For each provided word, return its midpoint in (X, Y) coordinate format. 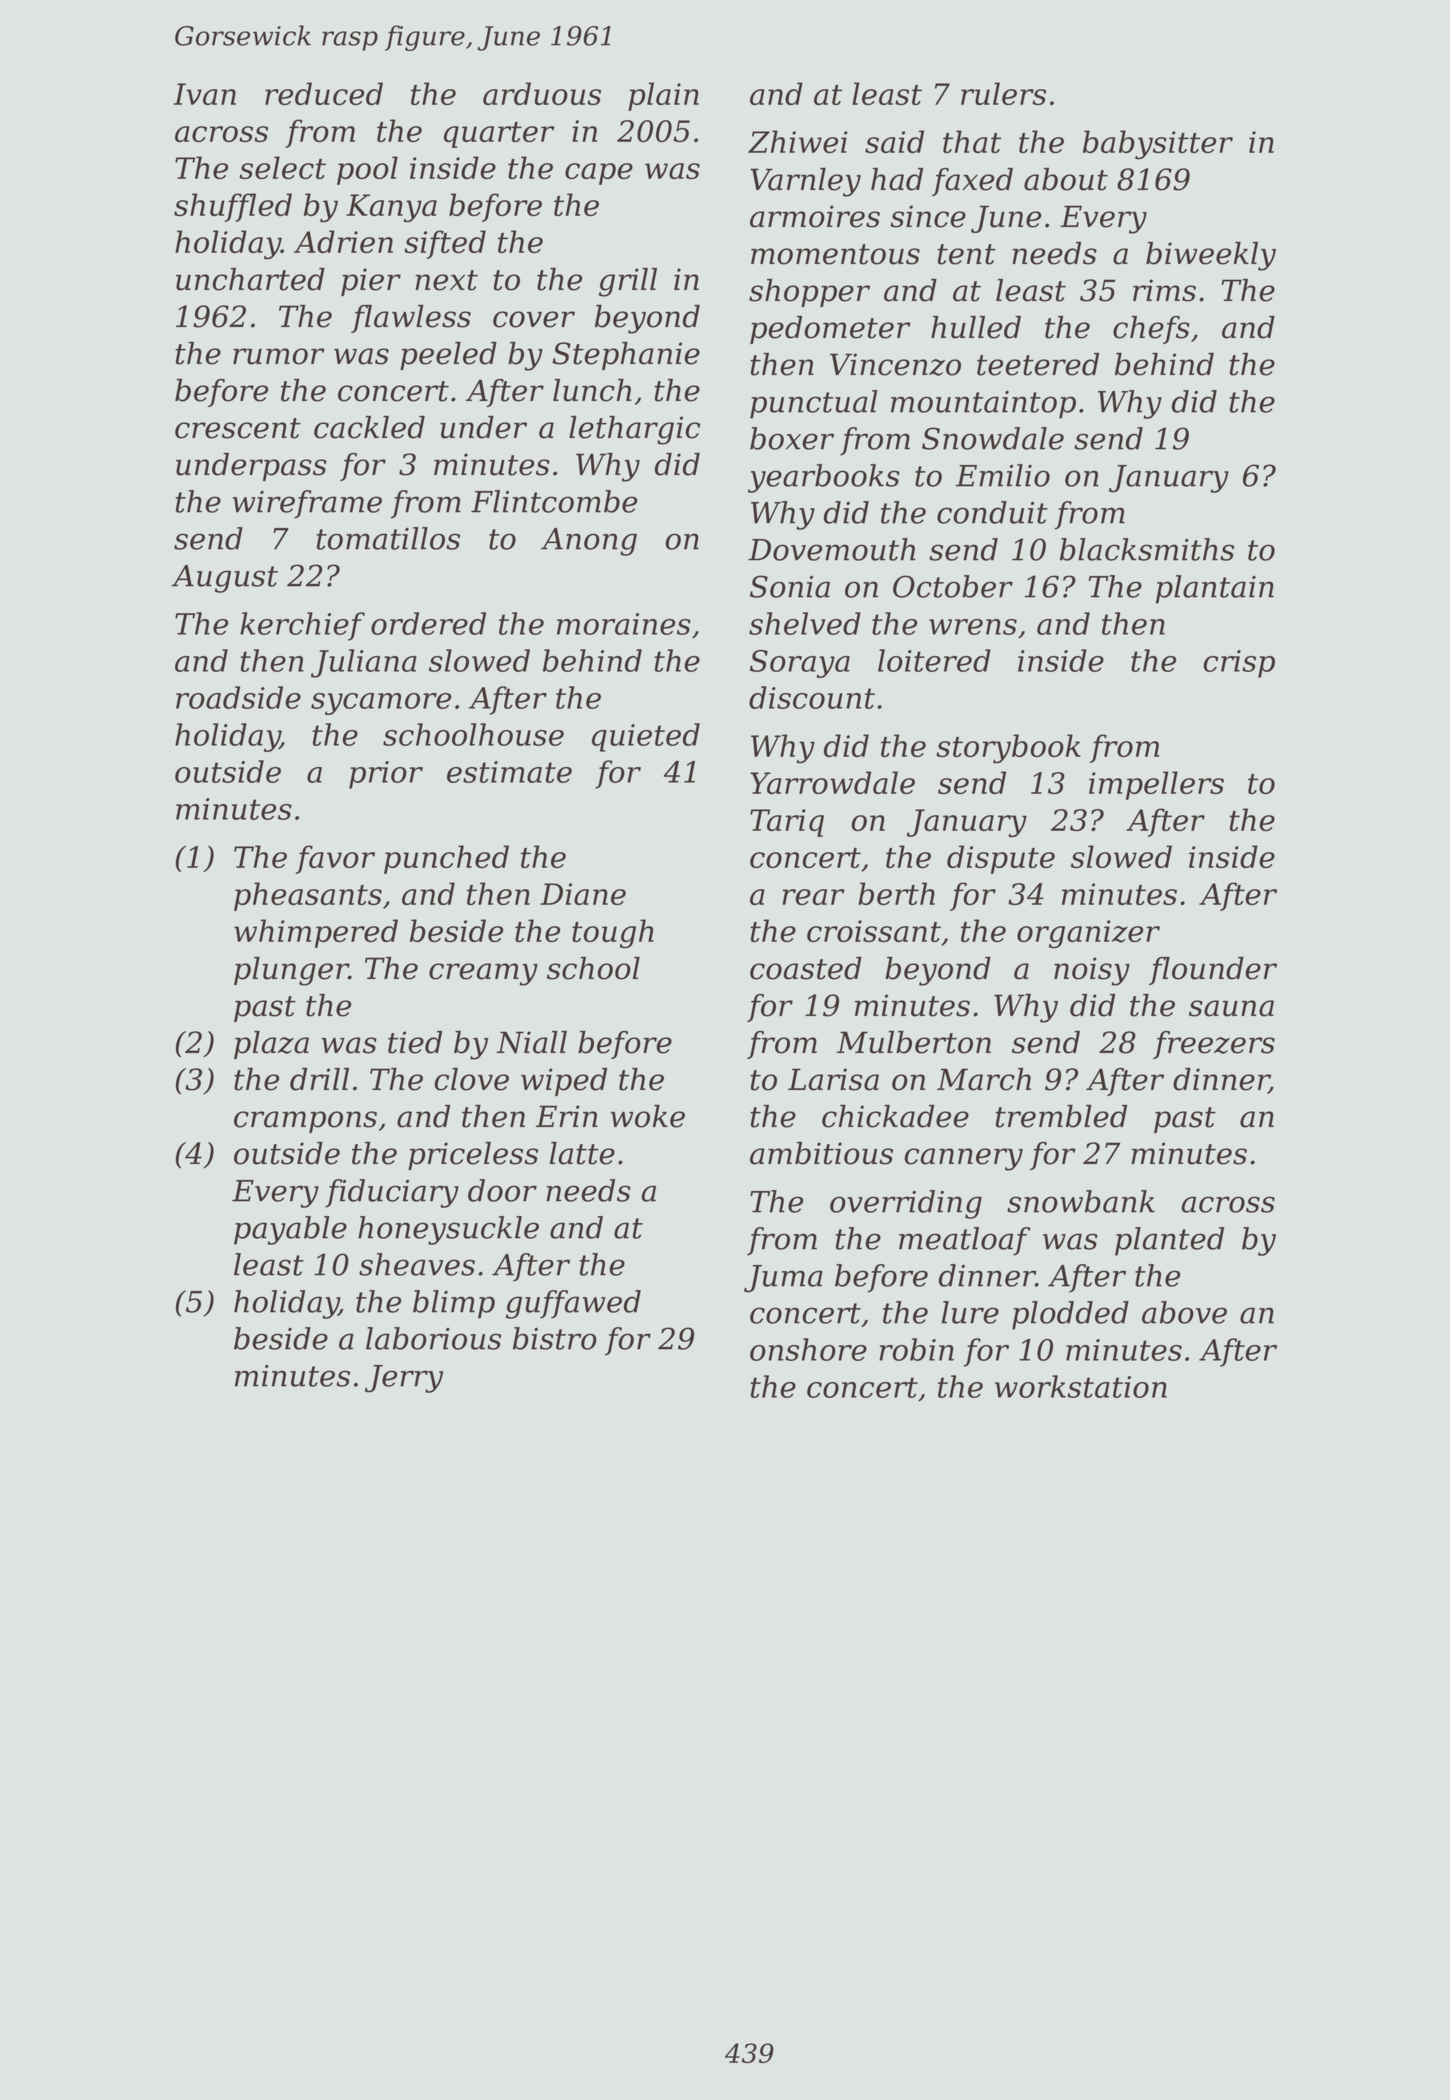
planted (1169, 1241)
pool (367, 170)
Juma (783, 1279)
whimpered (316, 933)
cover (534, 319)
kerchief (302, 626)
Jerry (404, 1379)
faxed (972, 182)
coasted (806, 968)
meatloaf (965, 1241)
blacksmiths (1147, 549)
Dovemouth (832, 549)
